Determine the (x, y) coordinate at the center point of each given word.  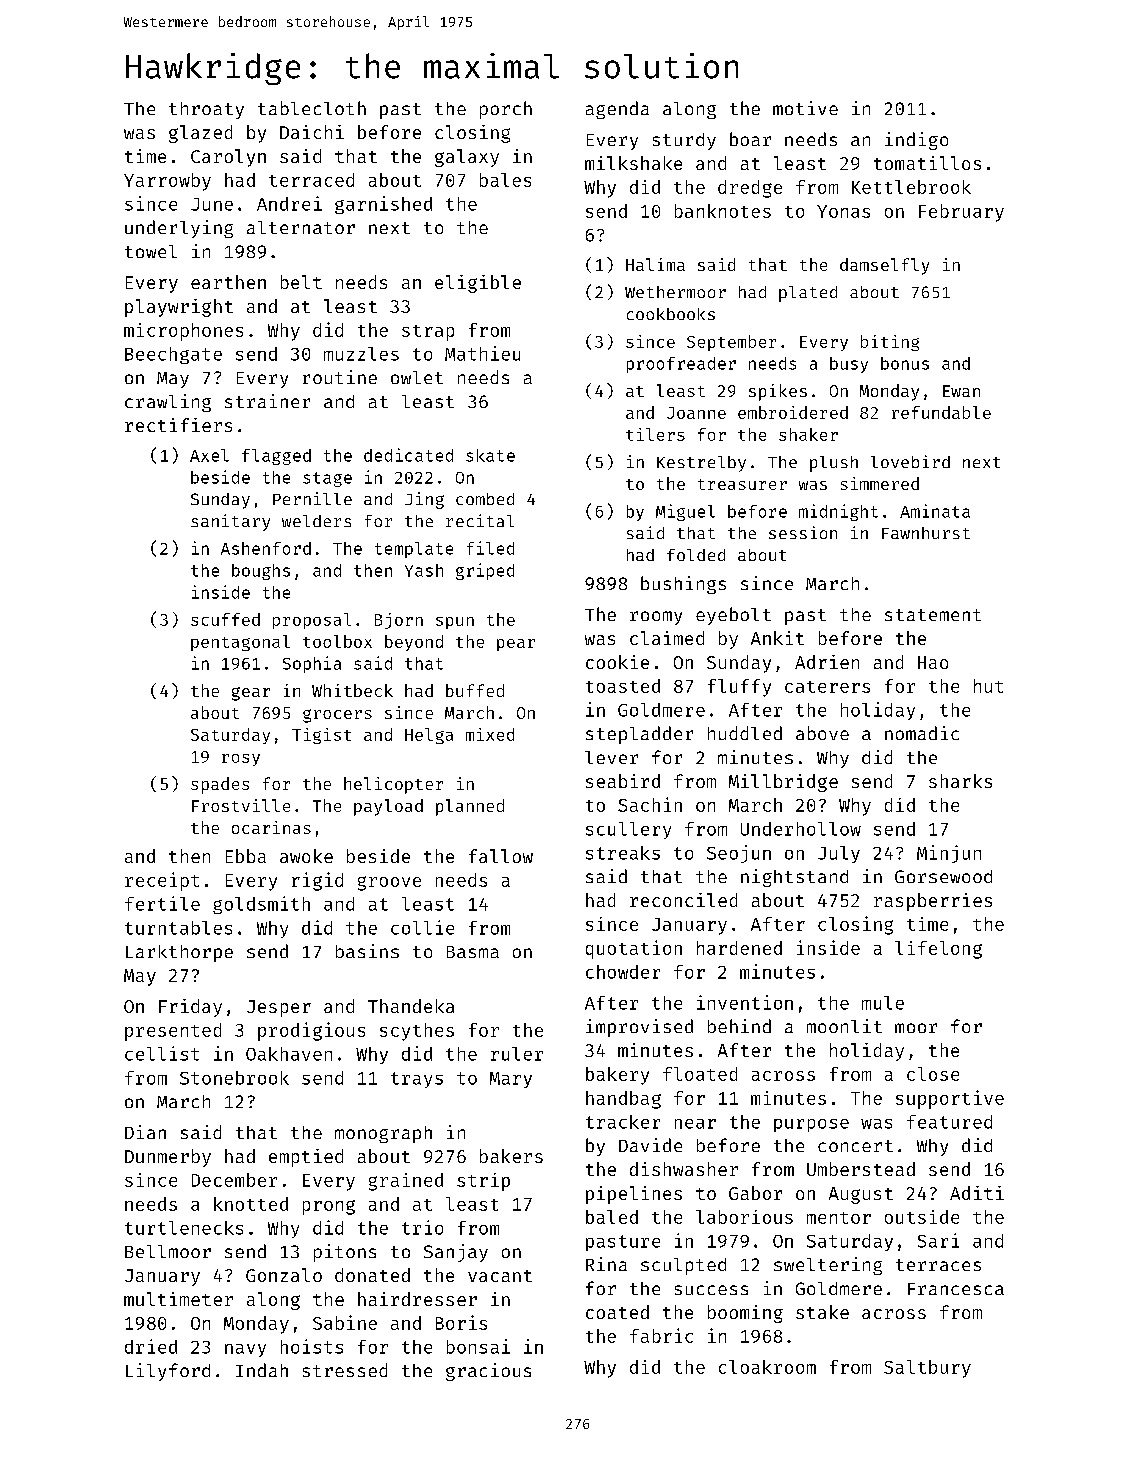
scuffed (225, 619)
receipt (162, 881)
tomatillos (927, 163)
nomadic (922, 733)
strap (428, 333)
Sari (938, 1240)
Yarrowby (167, 182)
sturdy (684, 141)
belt (301, 282)
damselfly (884, 266)
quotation (634, 949)
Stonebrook (234, 1078)
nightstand (794, 878)
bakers (511, 1156)
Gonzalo (284, 1275)
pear (516, 645)
